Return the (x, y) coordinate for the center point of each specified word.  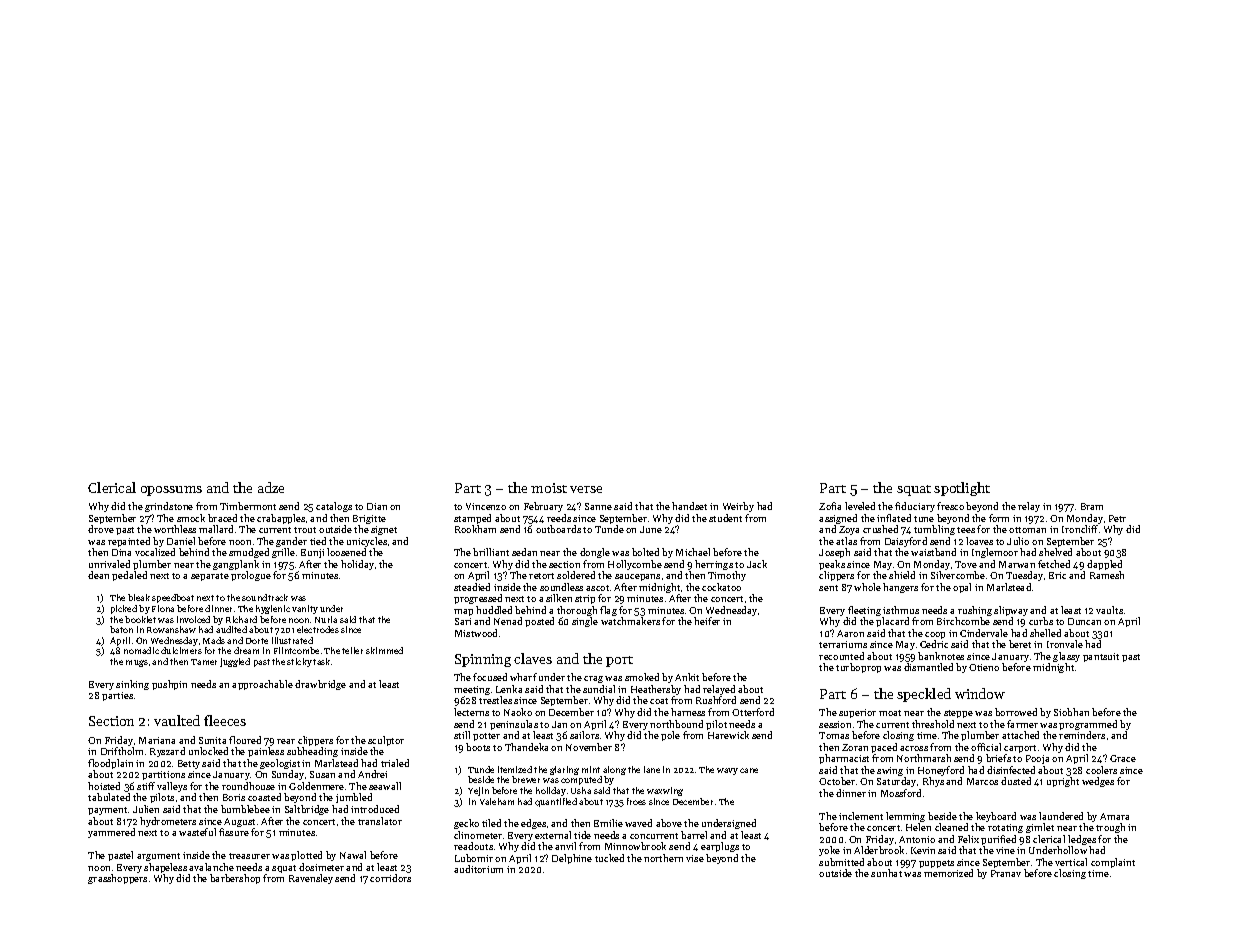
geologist (280, 764)
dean (98, 575)
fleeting (864, 611)
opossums (171, 491)
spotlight (962, 489)
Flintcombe (296, 650)
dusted (1016, 781)
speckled (924, 695)
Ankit (687, 677)
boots (478, 747)
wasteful (197, 832)
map (463, 612)
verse (586, 489)
